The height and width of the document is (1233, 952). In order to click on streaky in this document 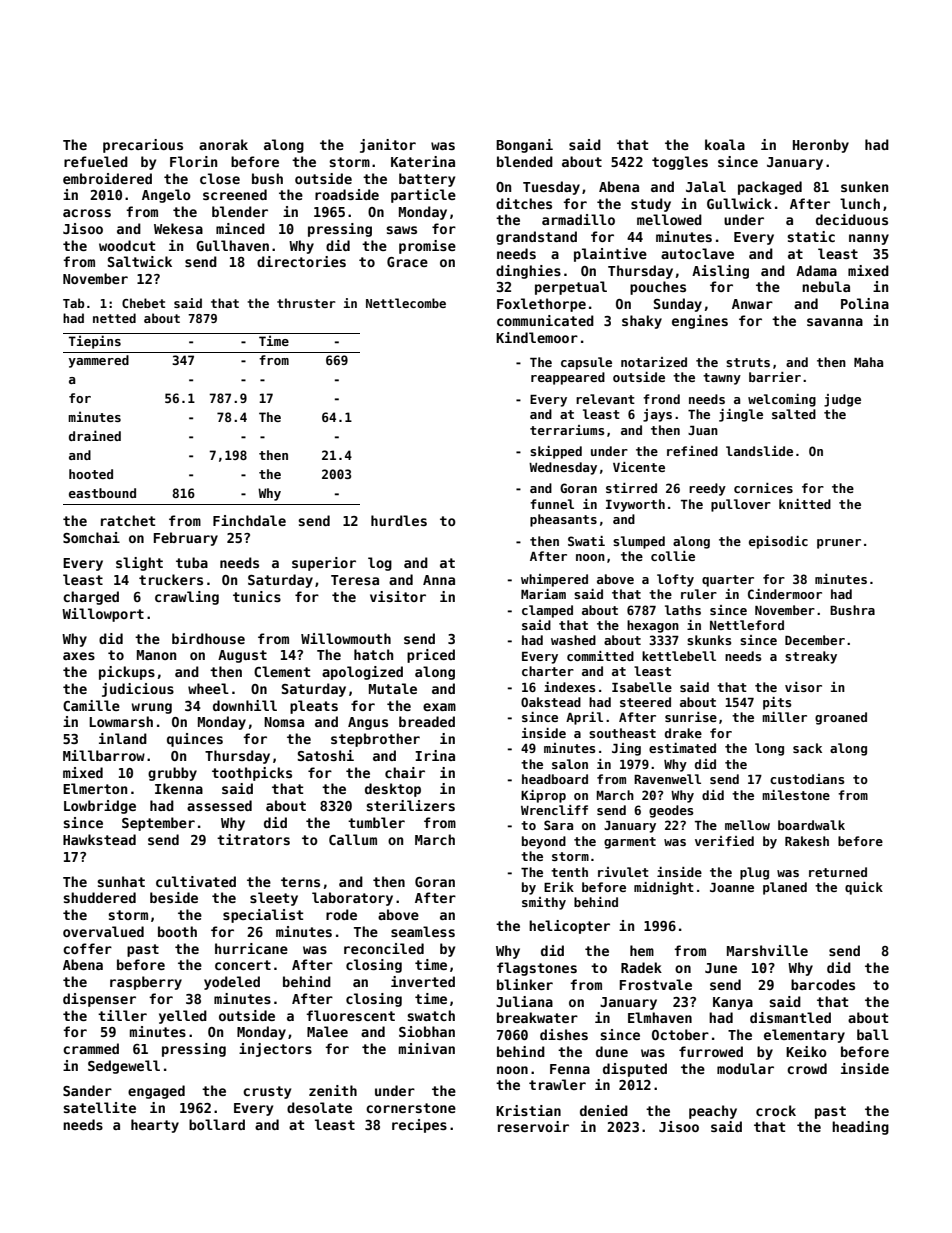, I will do `click(811, 657)`.
